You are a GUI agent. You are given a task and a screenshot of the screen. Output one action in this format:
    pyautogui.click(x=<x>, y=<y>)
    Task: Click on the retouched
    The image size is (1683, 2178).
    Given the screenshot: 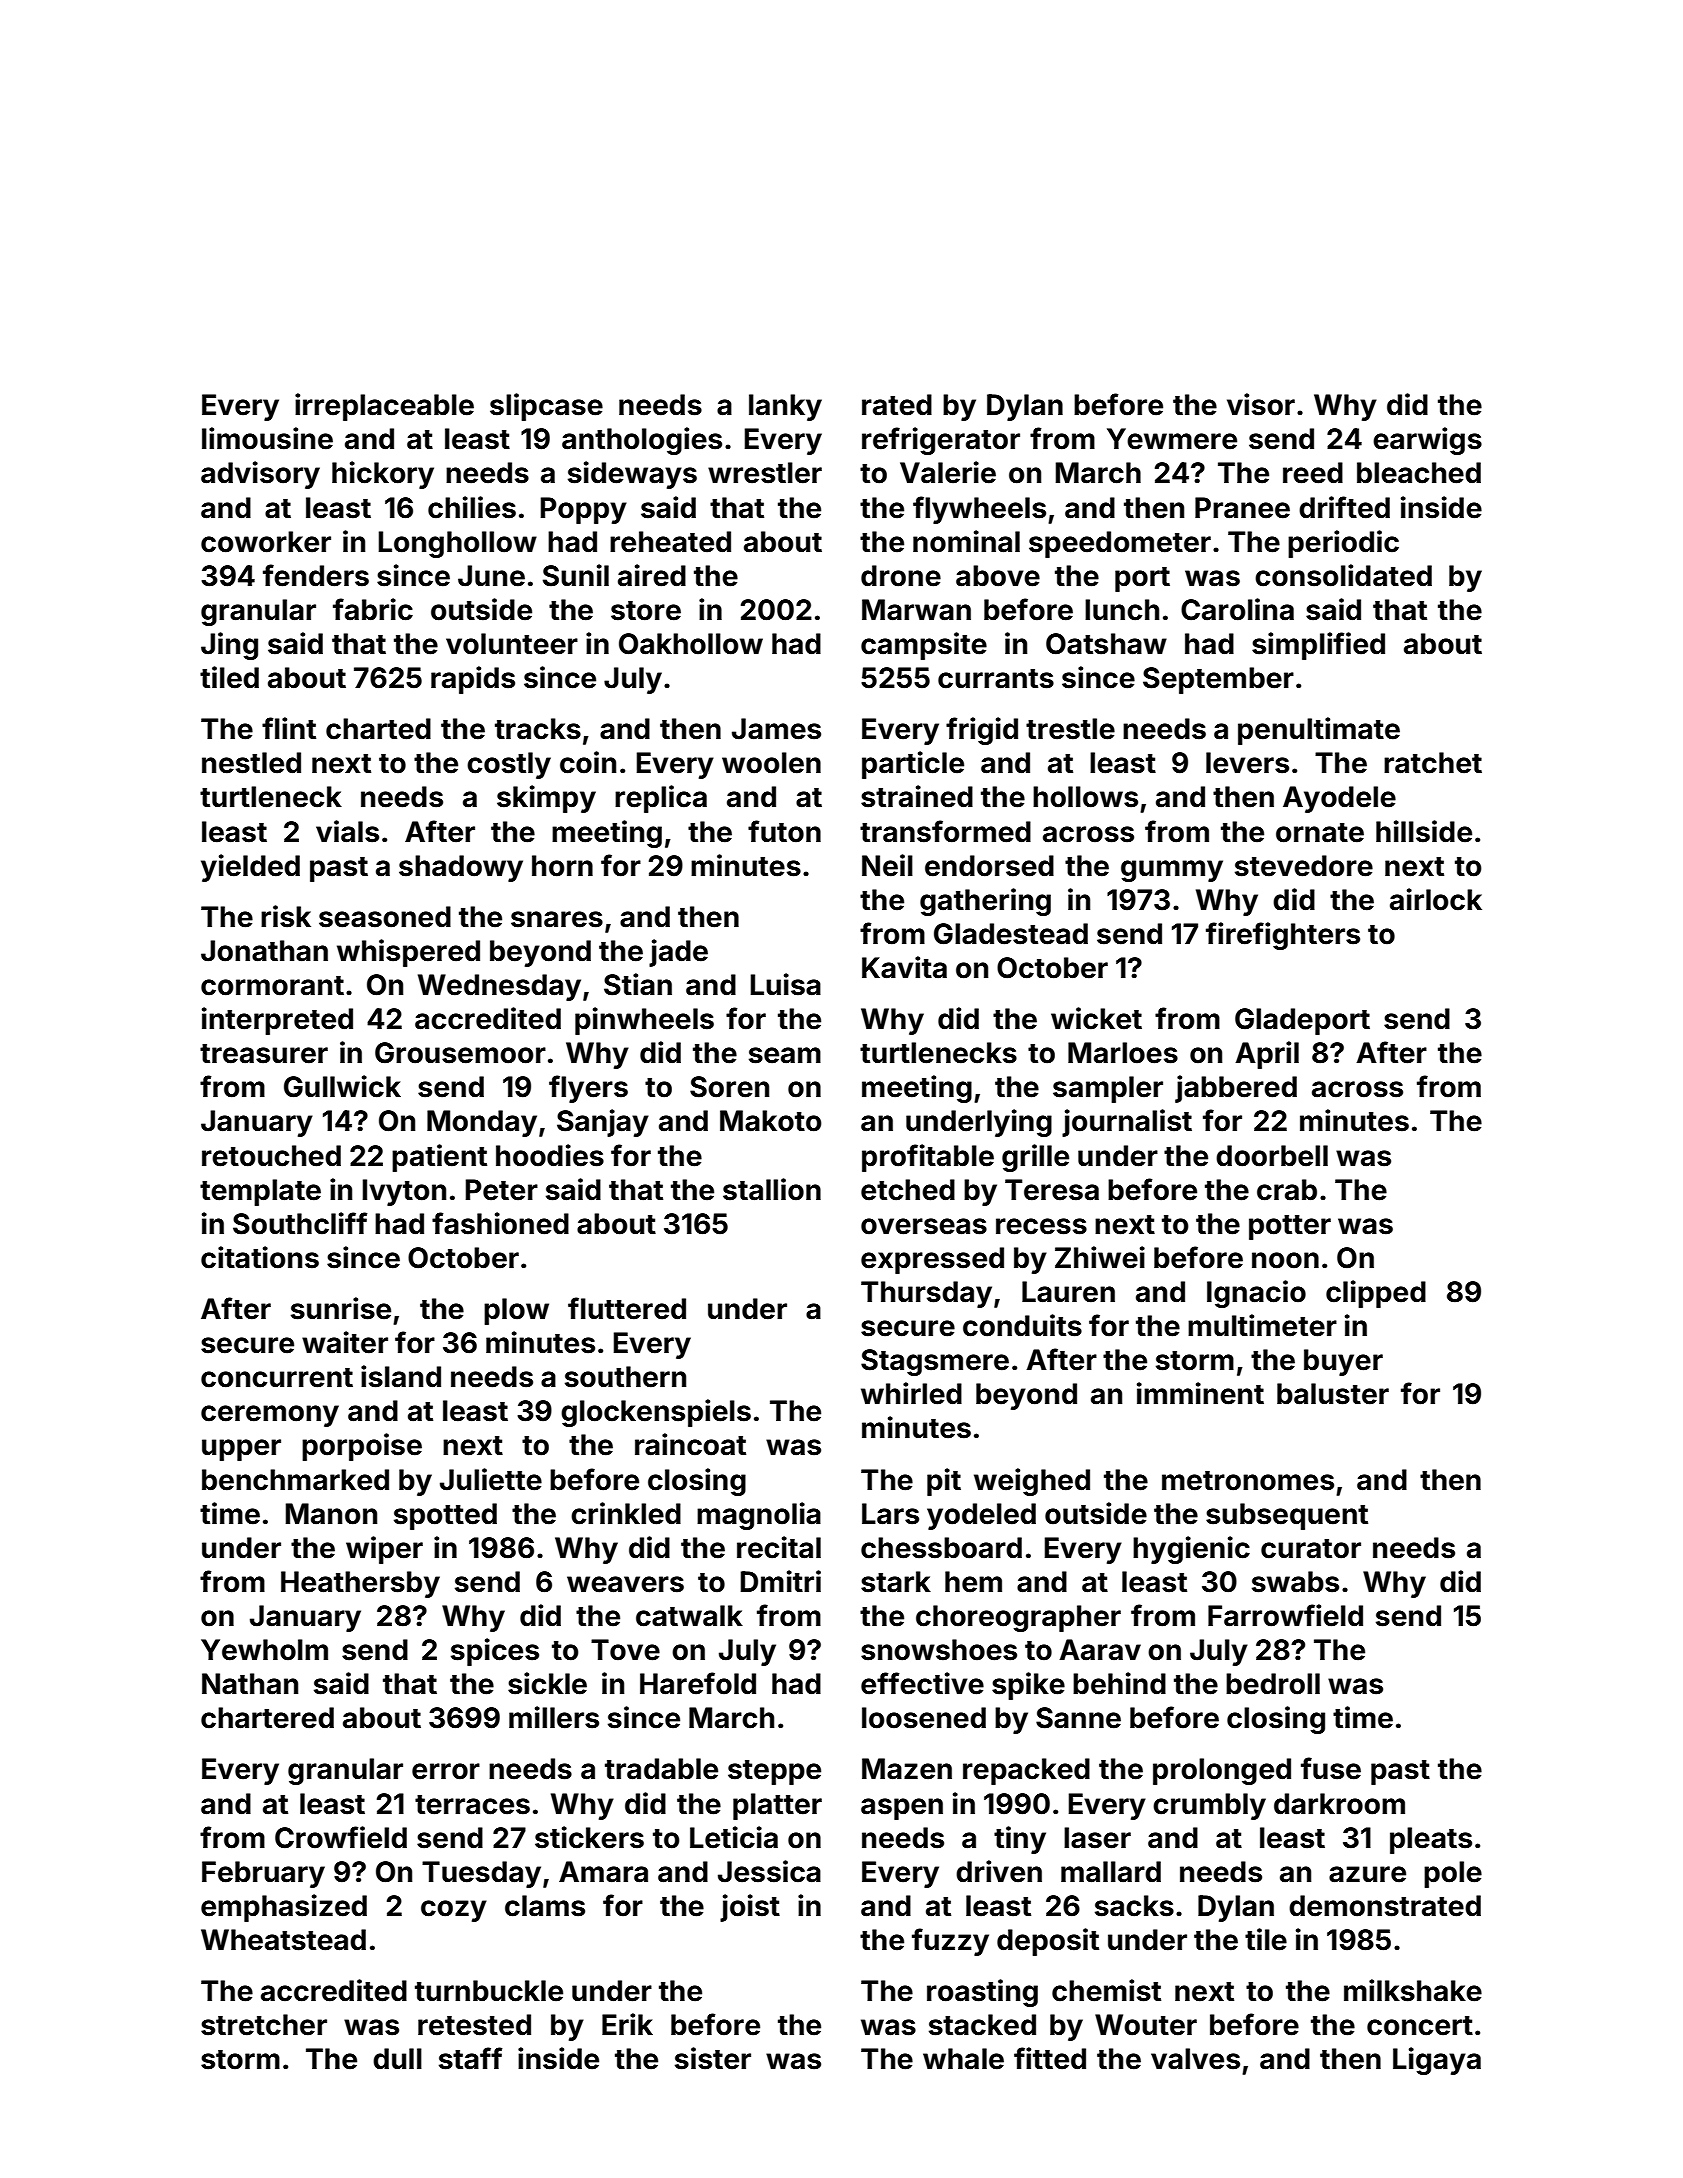 What is the action you would take?
    pyautogui.click(x=271, y=1156)
